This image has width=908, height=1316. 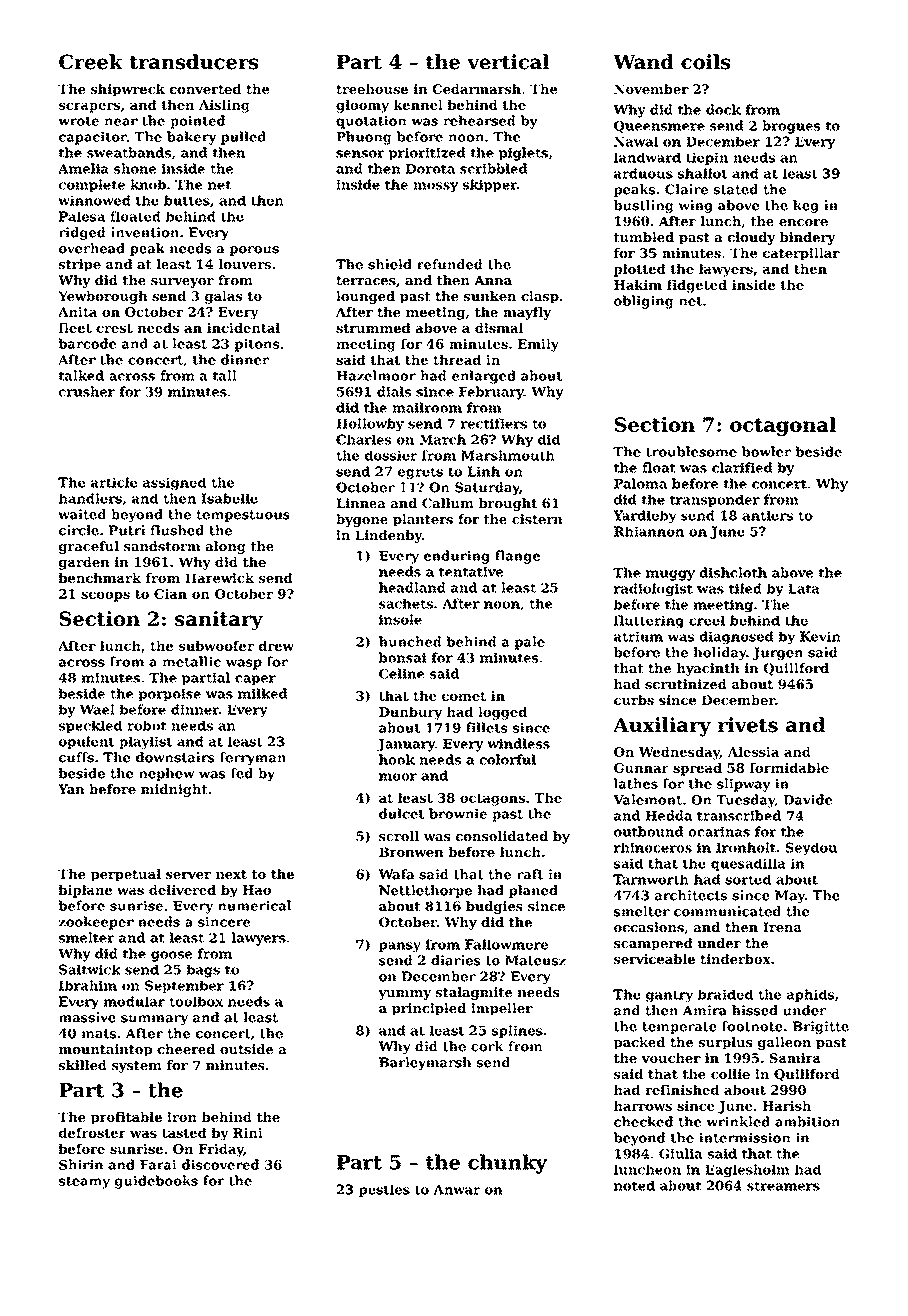 I want to click on transducers, so click(x=194, y=62).
